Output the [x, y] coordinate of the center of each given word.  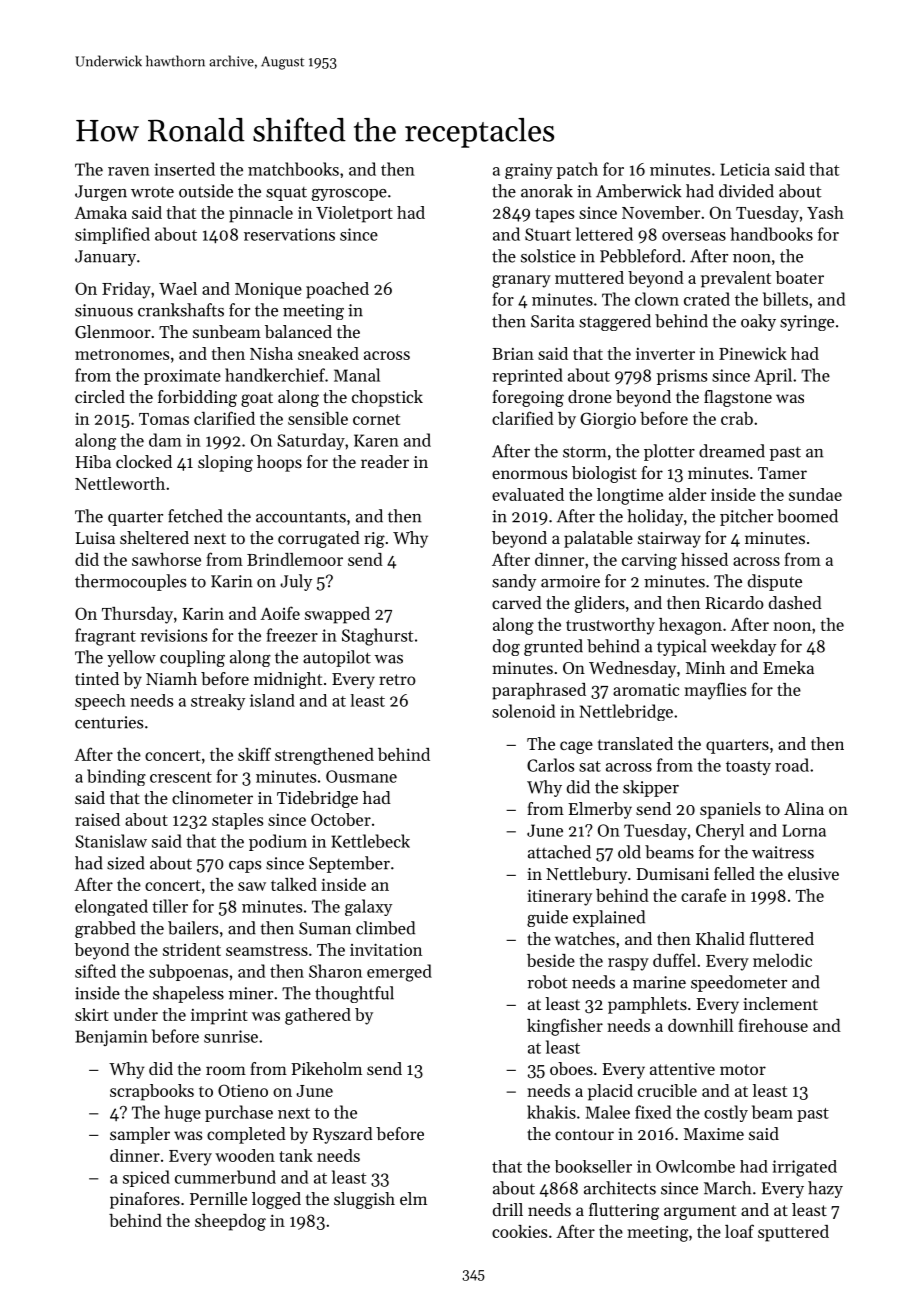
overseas [694, 236]
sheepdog [230, 1222]
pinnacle [261, 214]
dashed [795, 602]
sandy [514, 582]
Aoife [280, 613]
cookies [519, 1231]
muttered [589, 277]
